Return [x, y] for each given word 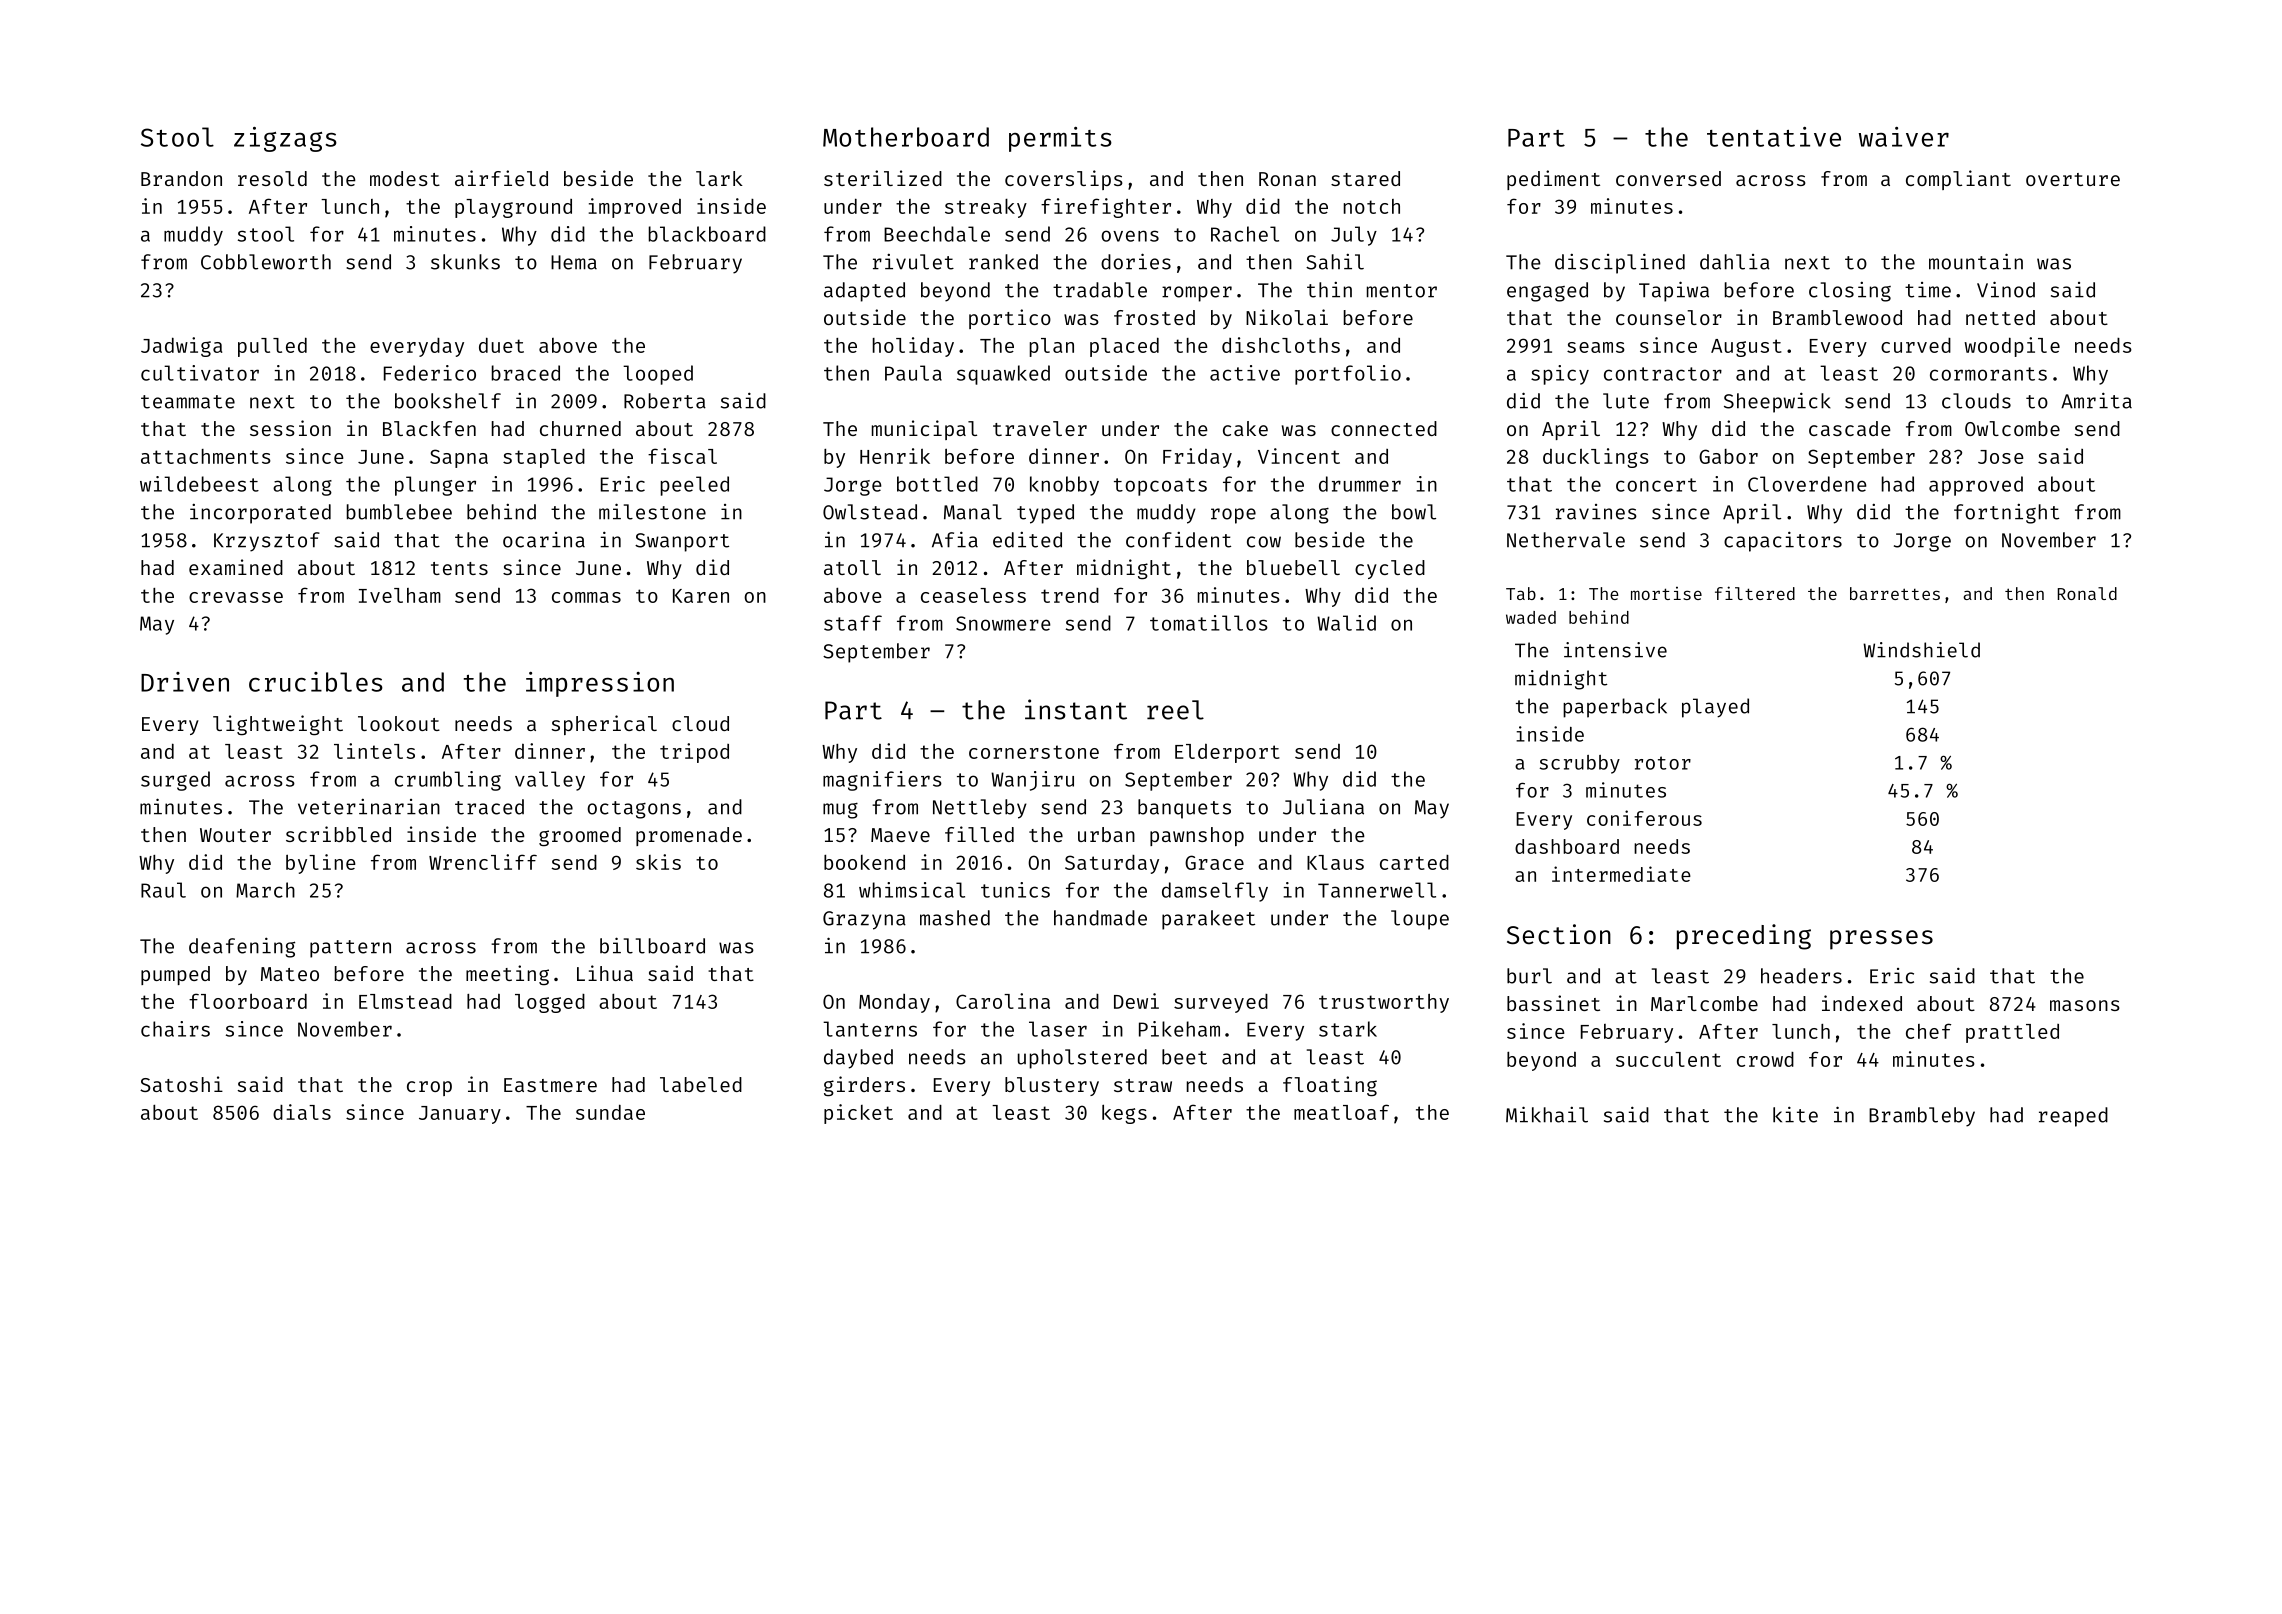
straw [1143, 1085]
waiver [1904, 137]
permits [1060, 139]
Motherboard [906, 137]
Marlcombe [1704, 1003]
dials [302, 1112]
